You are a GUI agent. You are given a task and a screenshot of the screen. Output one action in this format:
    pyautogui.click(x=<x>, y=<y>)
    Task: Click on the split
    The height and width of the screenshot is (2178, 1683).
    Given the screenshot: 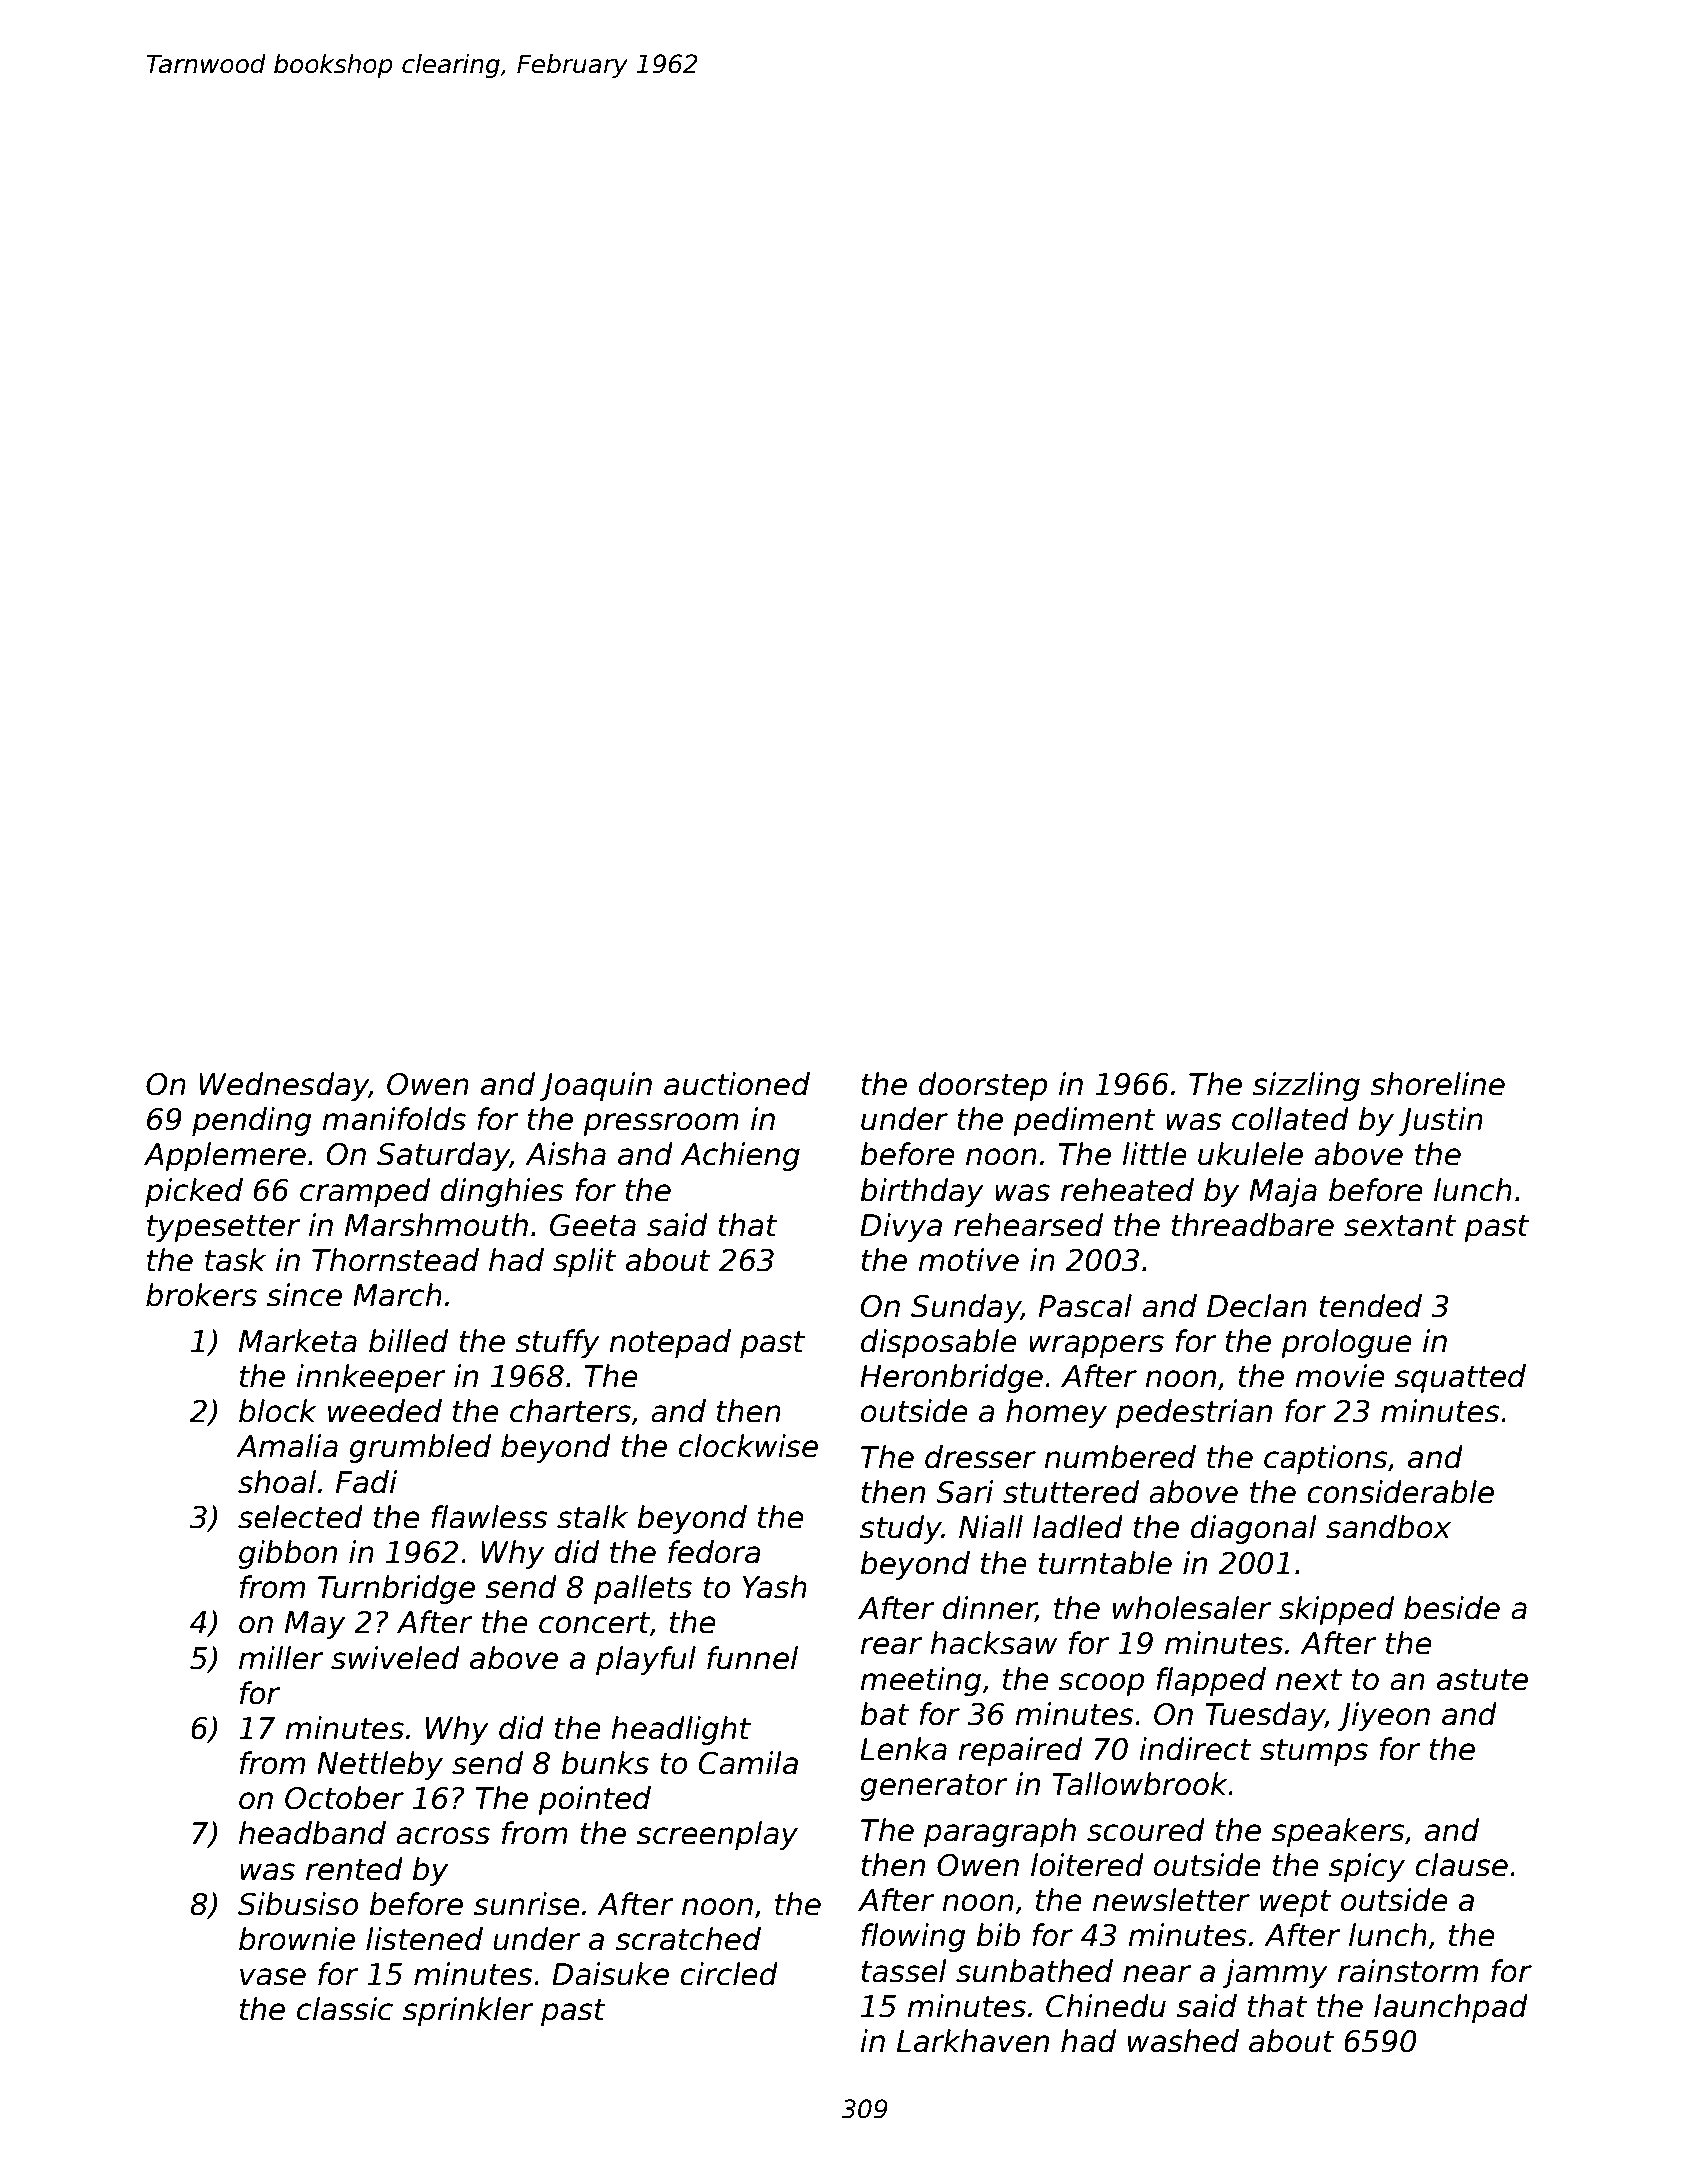 What is the action you would take?
    pyautogui.click(x=584, y=1262)
